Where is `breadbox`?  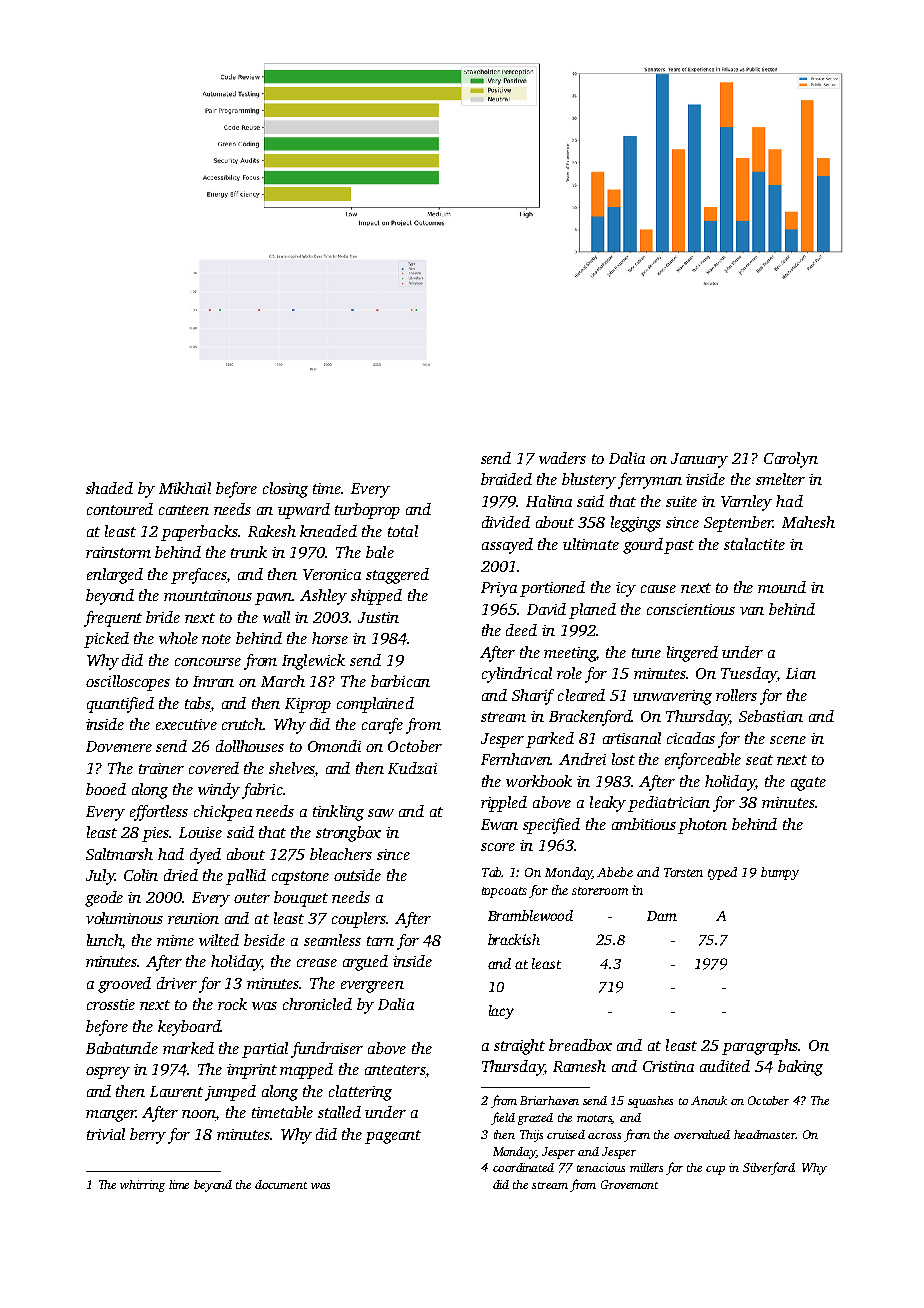
breadbox is located at coordinates (580, 1045).
